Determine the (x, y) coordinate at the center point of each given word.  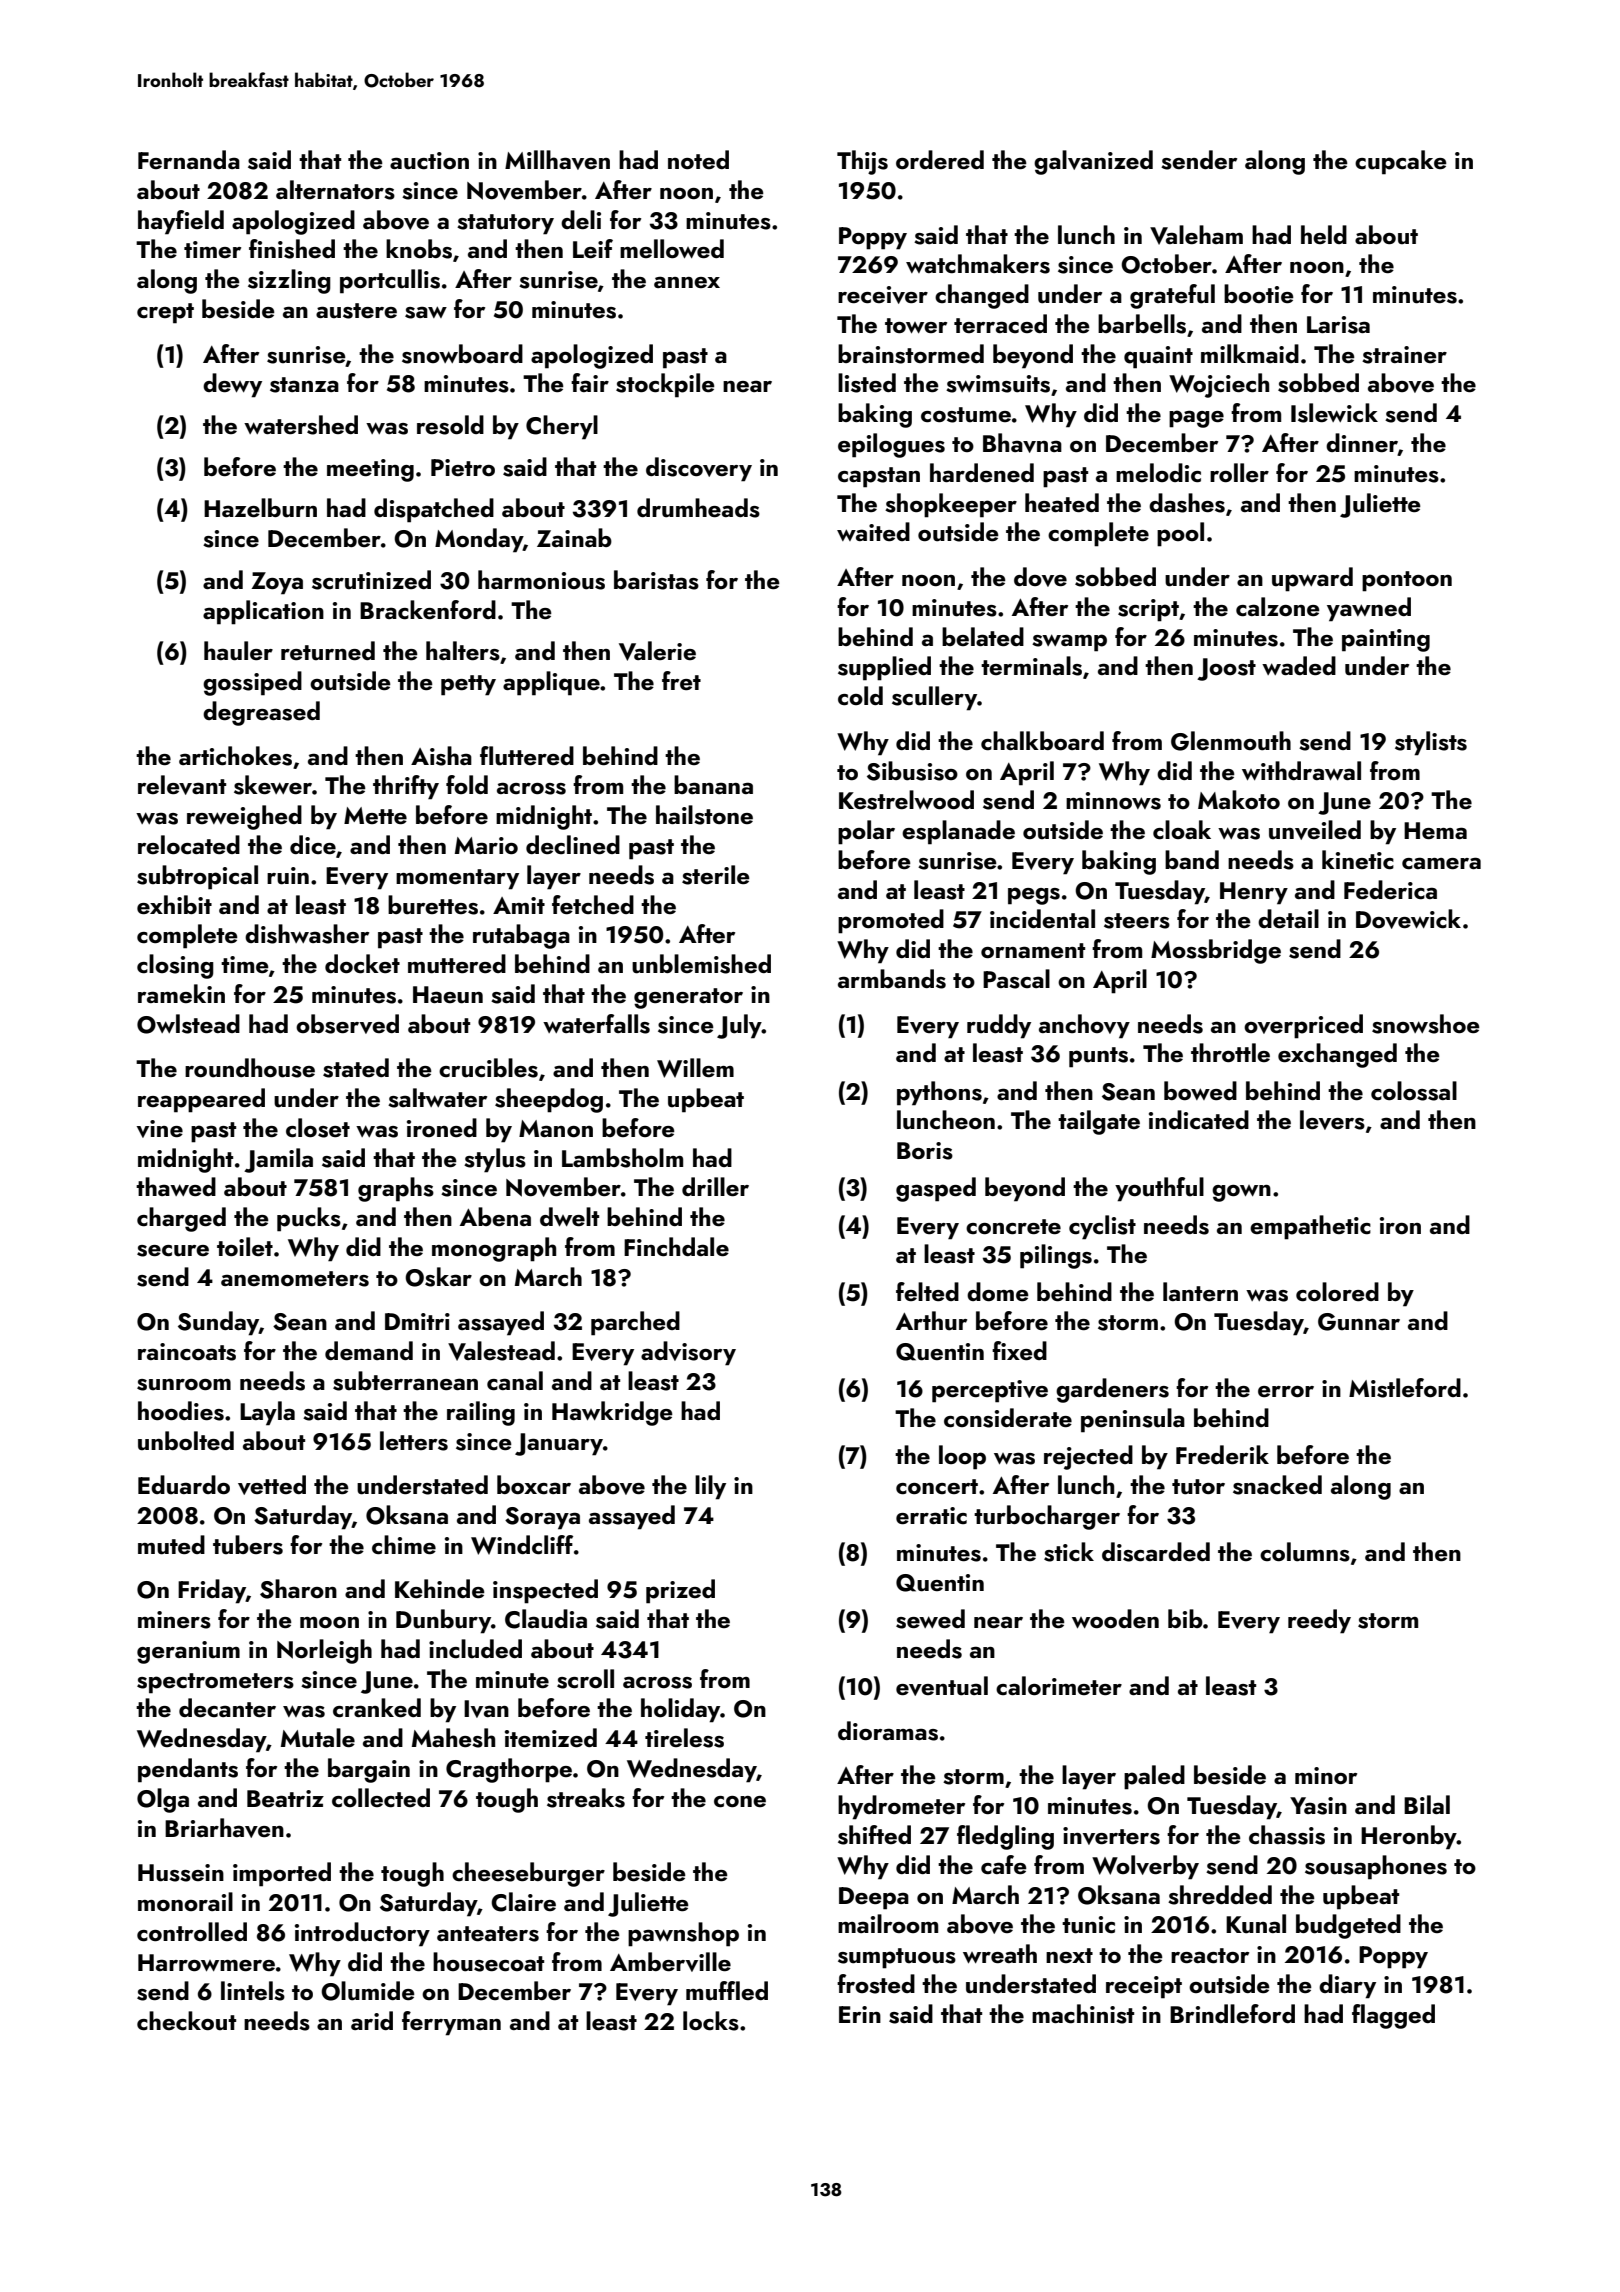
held (1324, 234)
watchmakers (978, 264)
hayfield (181, 222)
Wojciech (1219, 385)
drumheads (698, 508)
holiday (680, 1710)
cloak (1182, 829)
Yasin (1318, 1806)
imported (282, 1874)
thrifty (406, 787)
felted (927, 1291)
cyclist (1102, 1227)
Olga (163, 1800)
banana (713, 784)
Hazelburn (260, 508)
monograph (494, 1249)
